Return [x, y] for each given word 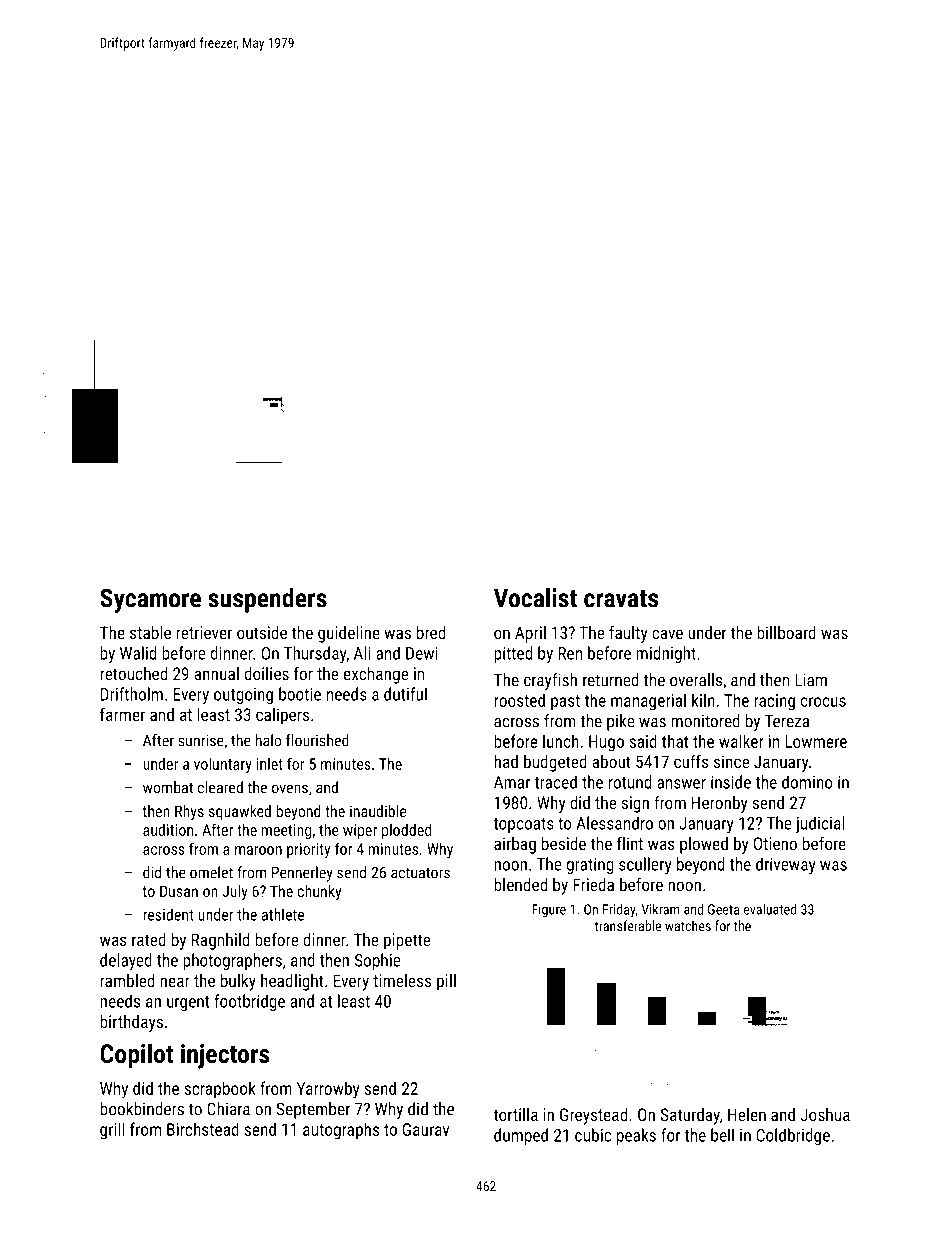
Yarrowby [328, 1090]
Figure [549, 910]
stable [150, 632]
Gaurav [426, 1129]
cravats [621, 599]
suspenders [267, 600]
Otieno [775, 843]
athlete [283, 914]
